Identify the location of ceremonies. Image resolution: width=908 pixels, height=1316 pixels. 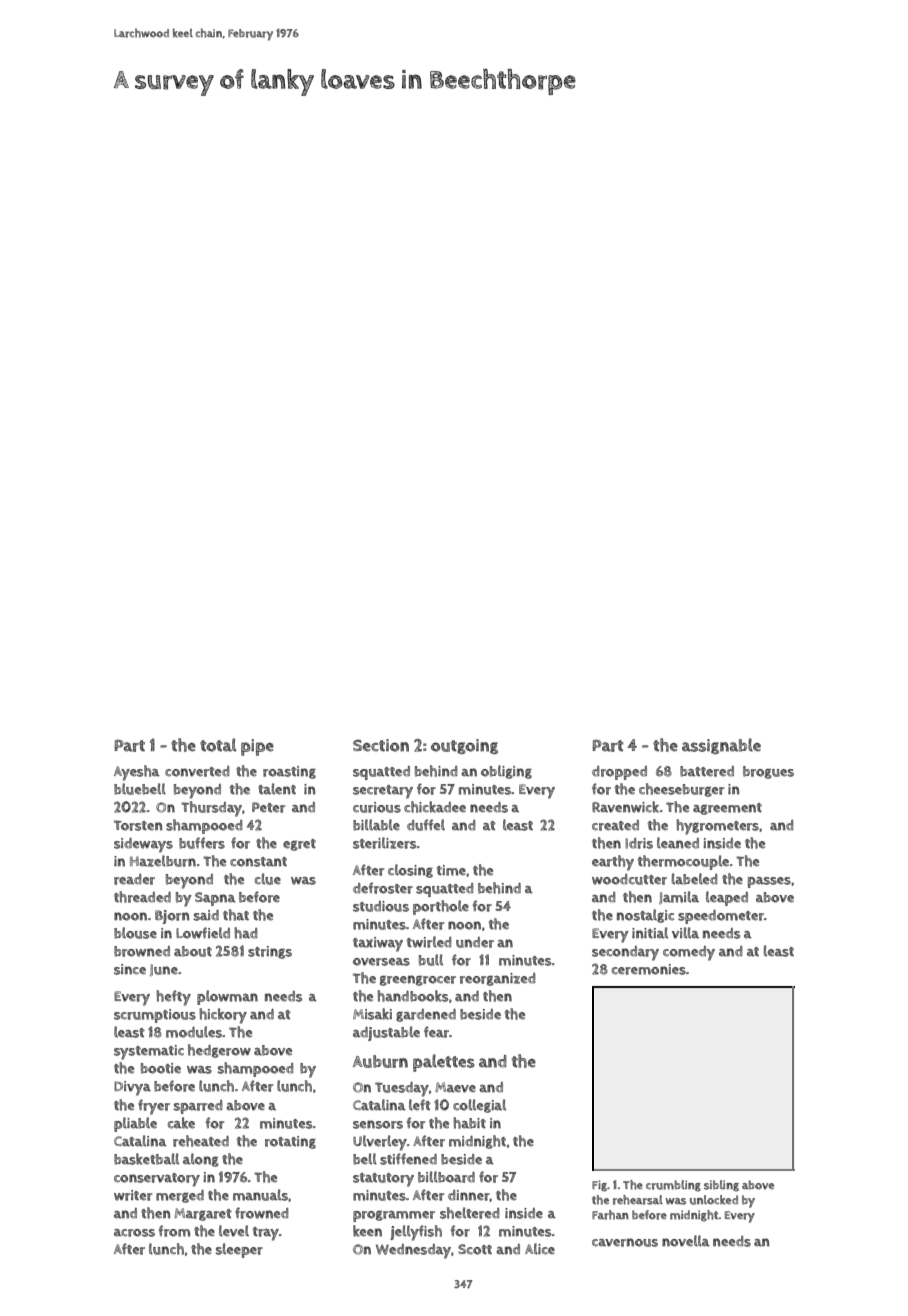
(649, 969).
